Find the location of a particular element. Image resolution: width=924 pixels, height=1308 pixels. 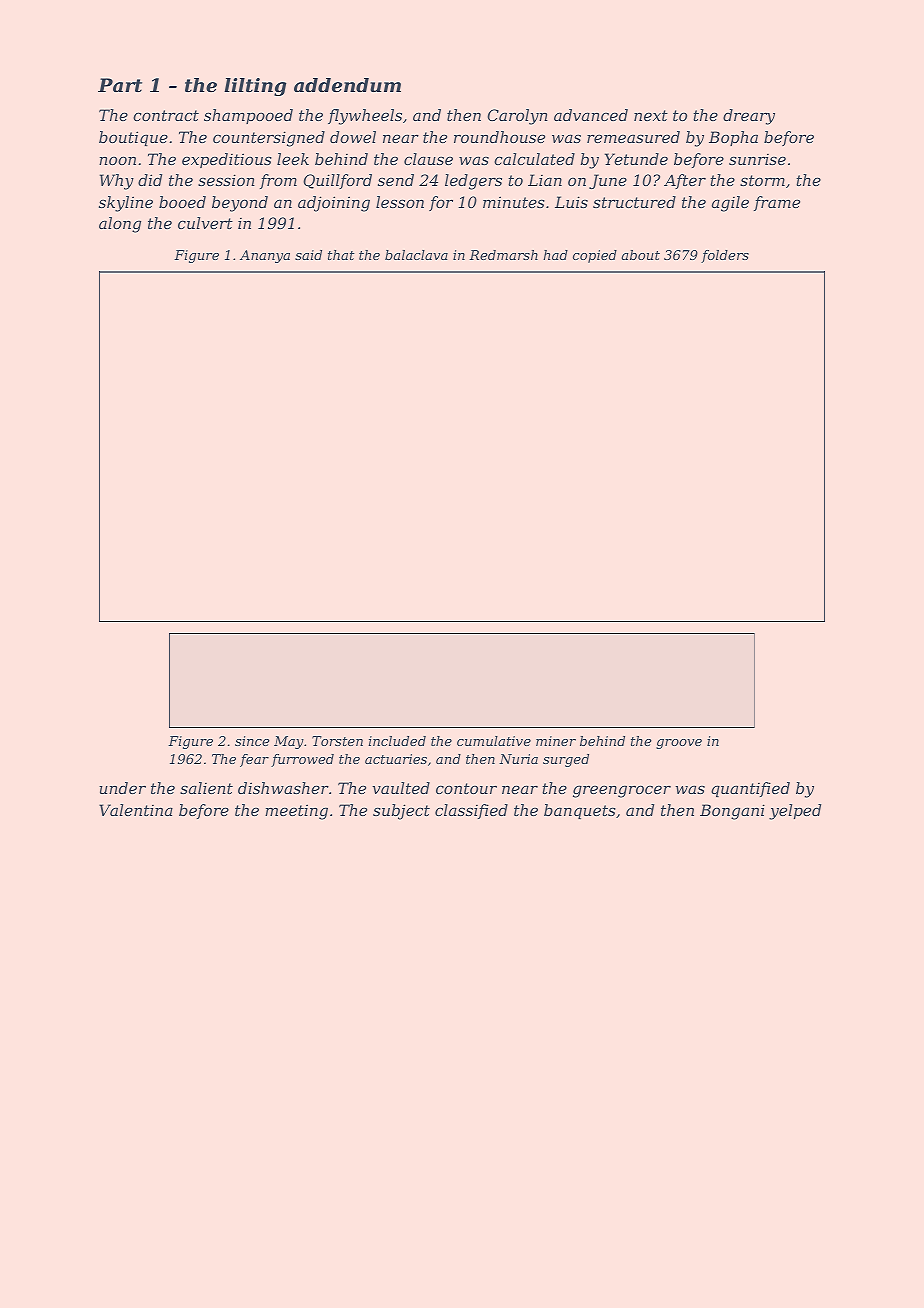

cumulative is located at coordinates (494, 741).
